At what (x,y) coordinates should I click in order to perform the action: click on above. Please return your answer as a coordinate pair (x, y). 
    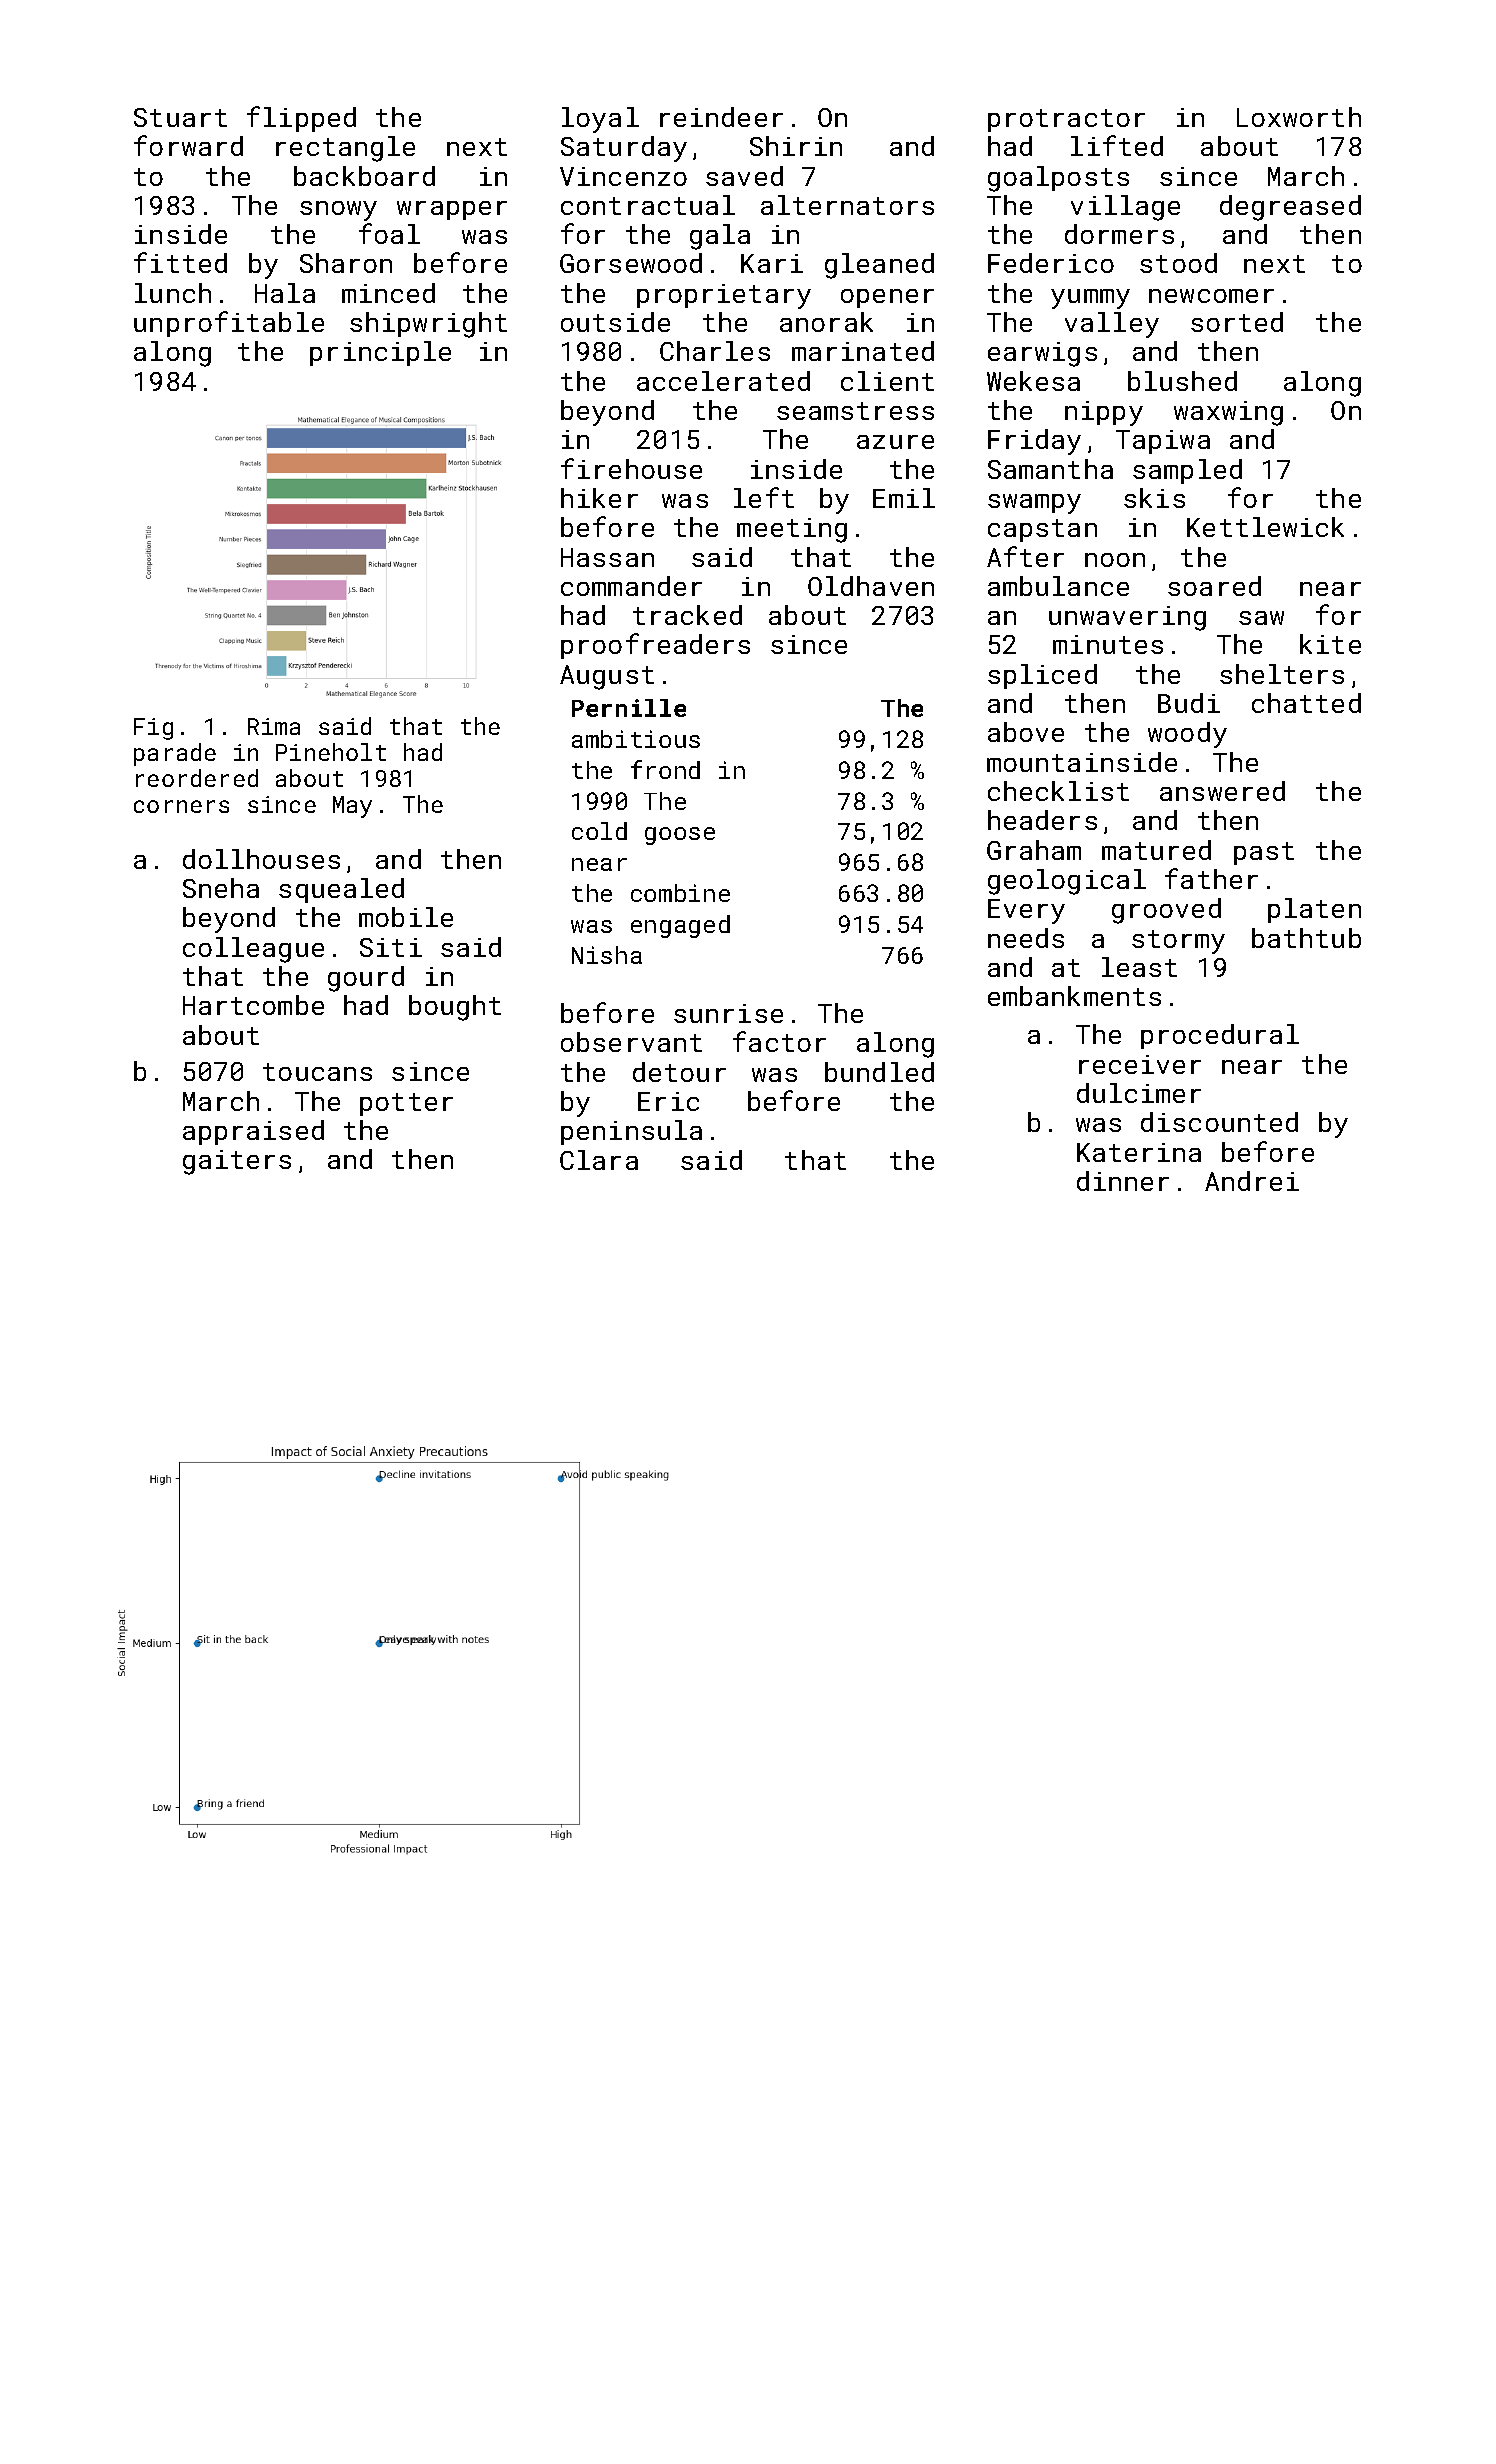
    Looking at the image, I should click on (1026, 732).
